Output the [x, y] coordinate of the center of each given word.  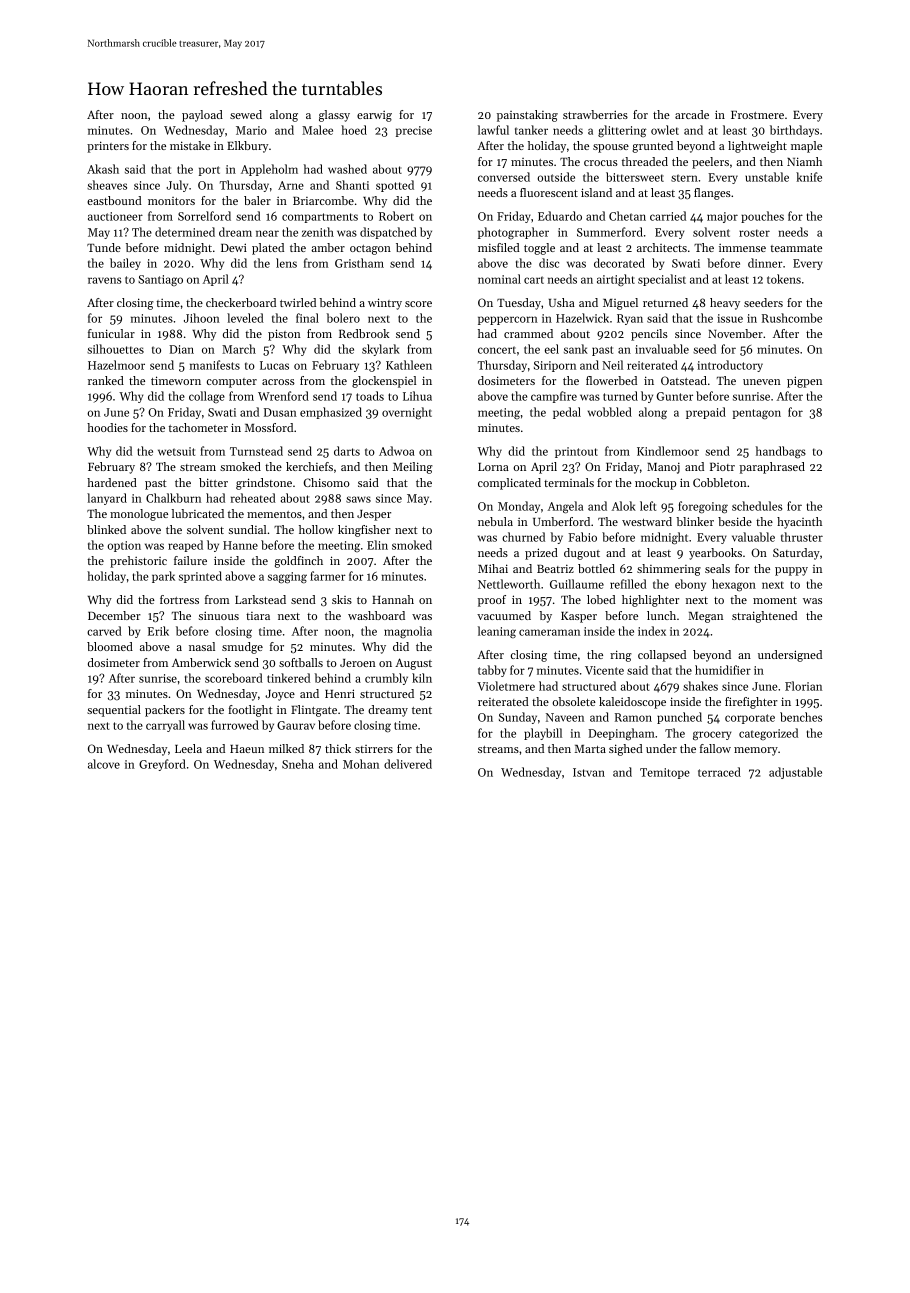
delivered [408, 764]
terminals [569, 482]
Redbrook [364, 333]
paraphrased [772, 468]
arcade [692, 114]
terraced [719, 772]
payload [202, 116]
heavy [725, 304]
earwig [374, 116]
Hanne [240, 545]
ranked [106, 380]
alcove [104, 764]
